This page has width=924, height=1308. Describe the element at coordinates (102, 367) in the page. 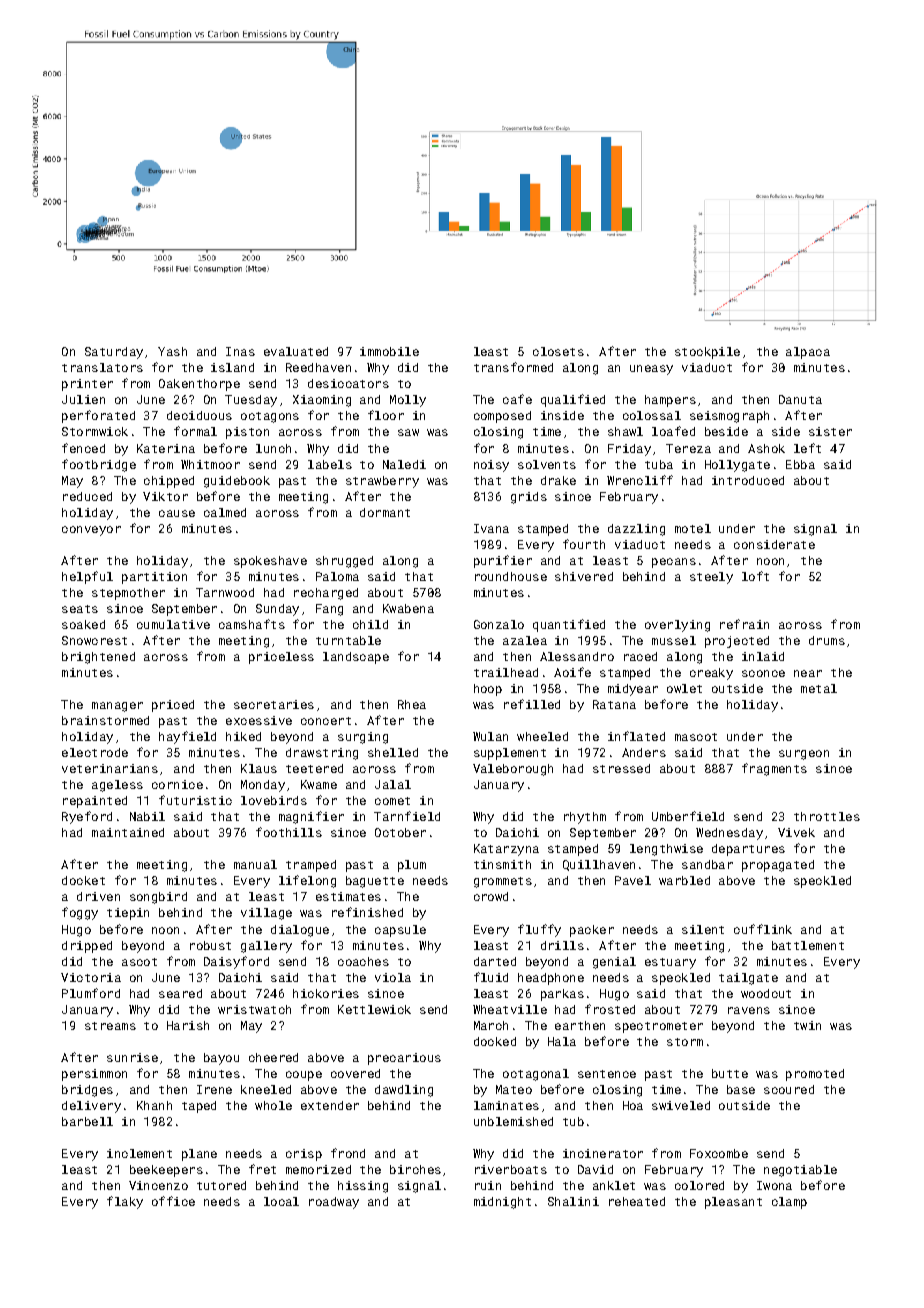

I see `translators` at that location.
